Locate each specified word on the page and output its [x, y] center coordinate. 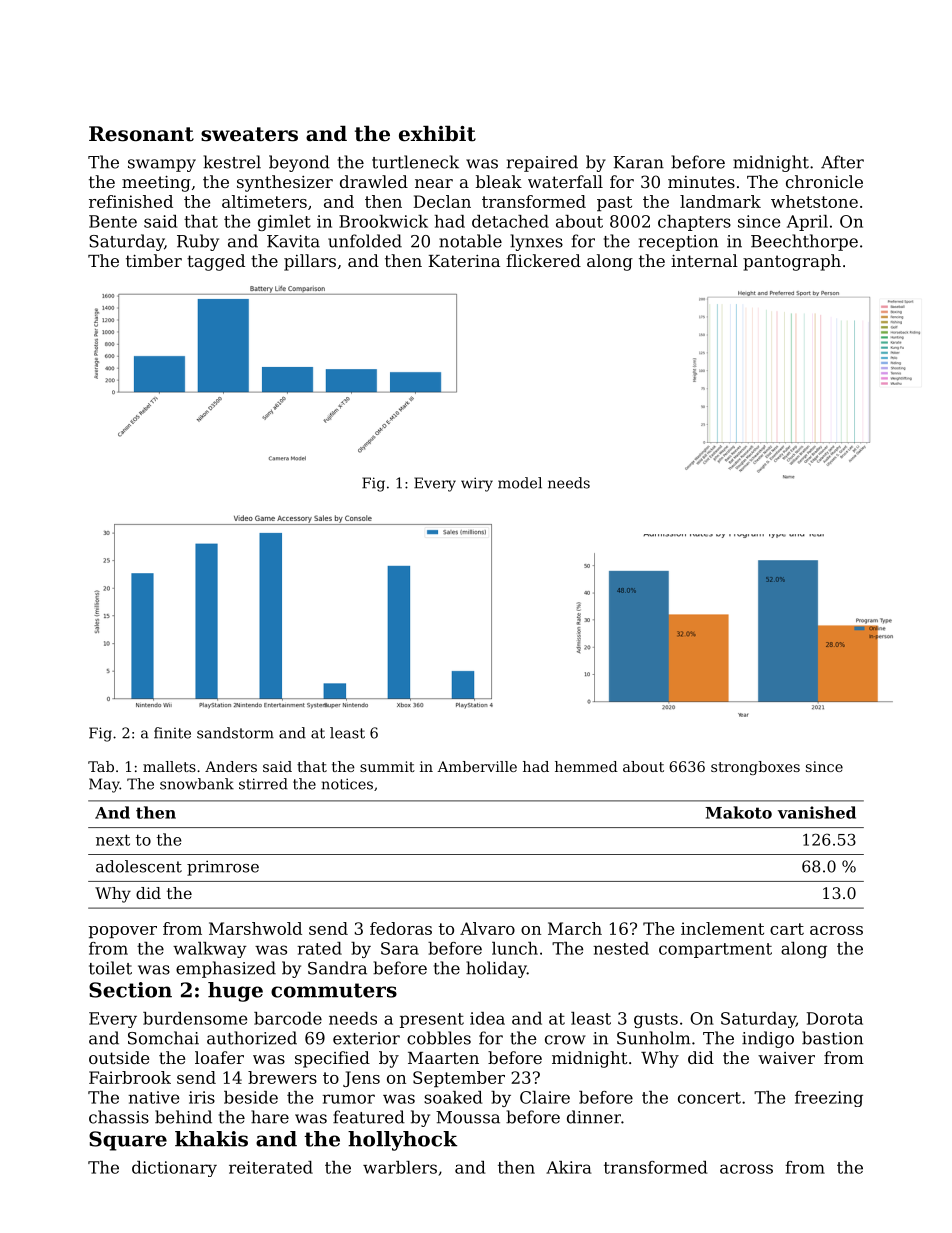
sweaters [249, 134]
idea [487, 1018]
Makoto [738, 812]
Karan [638, 162]
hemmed [586, 766]
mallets [169, 766]
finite [172, 733]
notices [347, 784]
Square [128, 1141]
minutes [701, 182]
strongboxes [755, 768]
